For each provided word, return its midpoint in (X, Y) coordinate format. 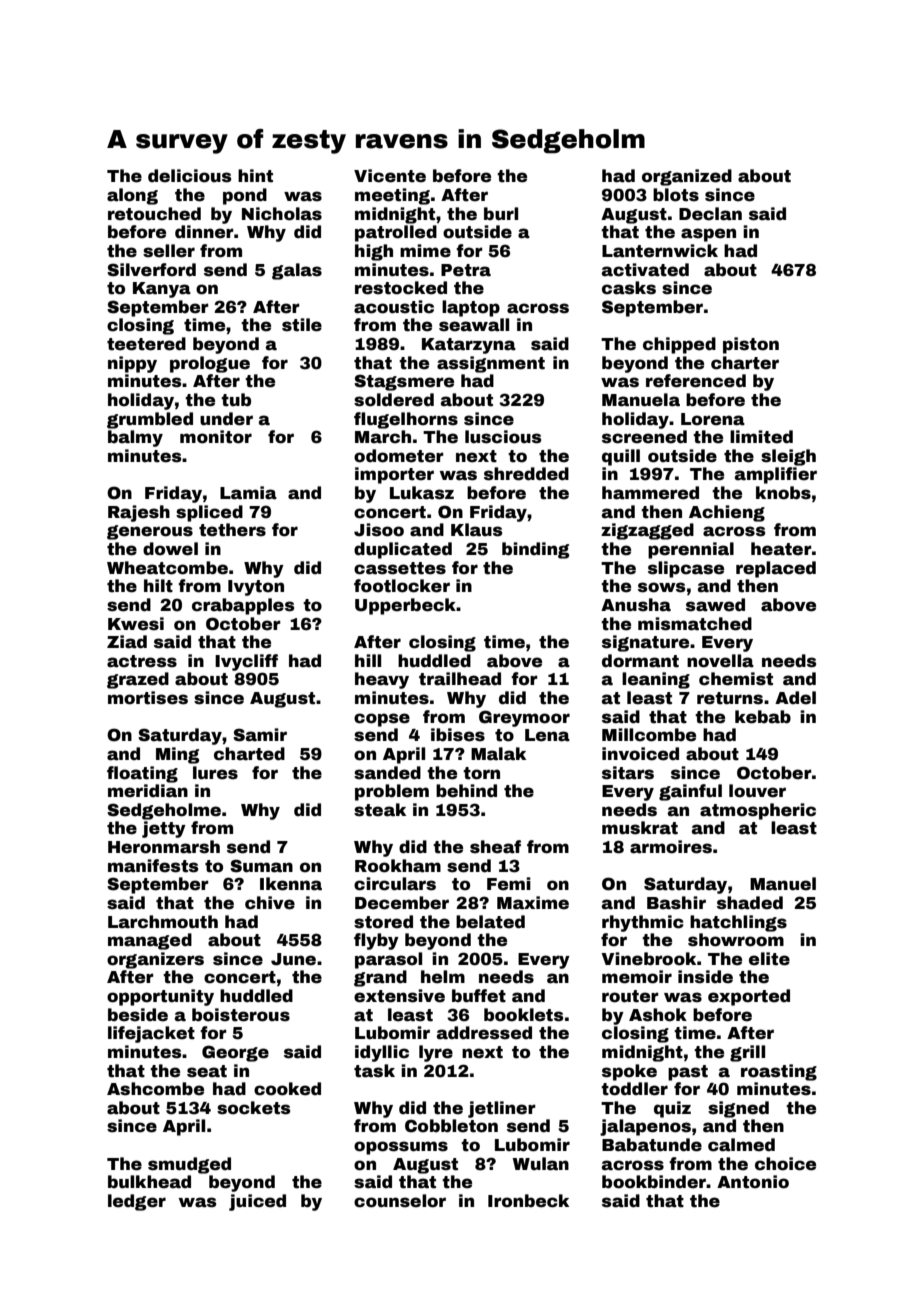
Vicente (390, 176)
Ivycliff (246, 662)
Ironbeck (528, 1201)
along (132, 196)
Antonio (753, 1182)
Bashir (676, 903)
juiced (257, 1202)
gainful (690, 792)
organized (687, 177)
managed (150, 941)
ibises (458, 735)
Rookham (398, 866)
